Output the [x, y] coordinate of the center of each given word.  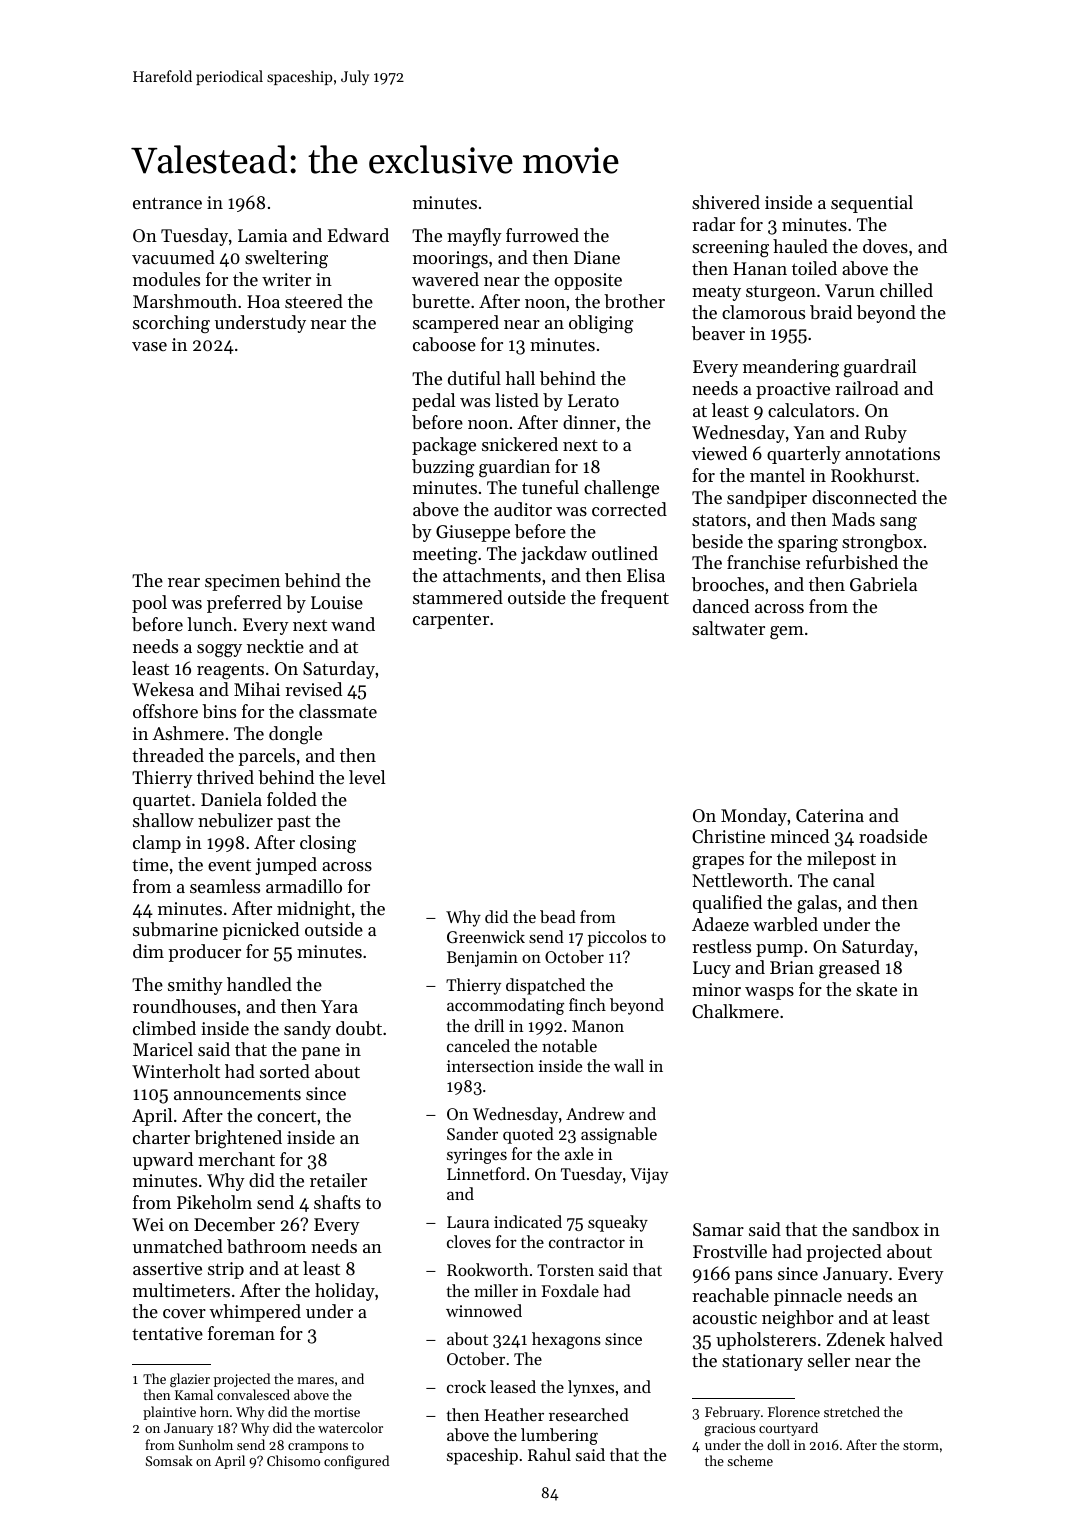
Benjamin [482, 959]
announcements [237, 1094]
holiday [345, 1292]
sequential [872, 204]
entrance [167, 203]
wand [353, 624]
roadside [893, 836]
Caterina [830, 815]
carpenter [451, 621]
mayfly [474, 237]
